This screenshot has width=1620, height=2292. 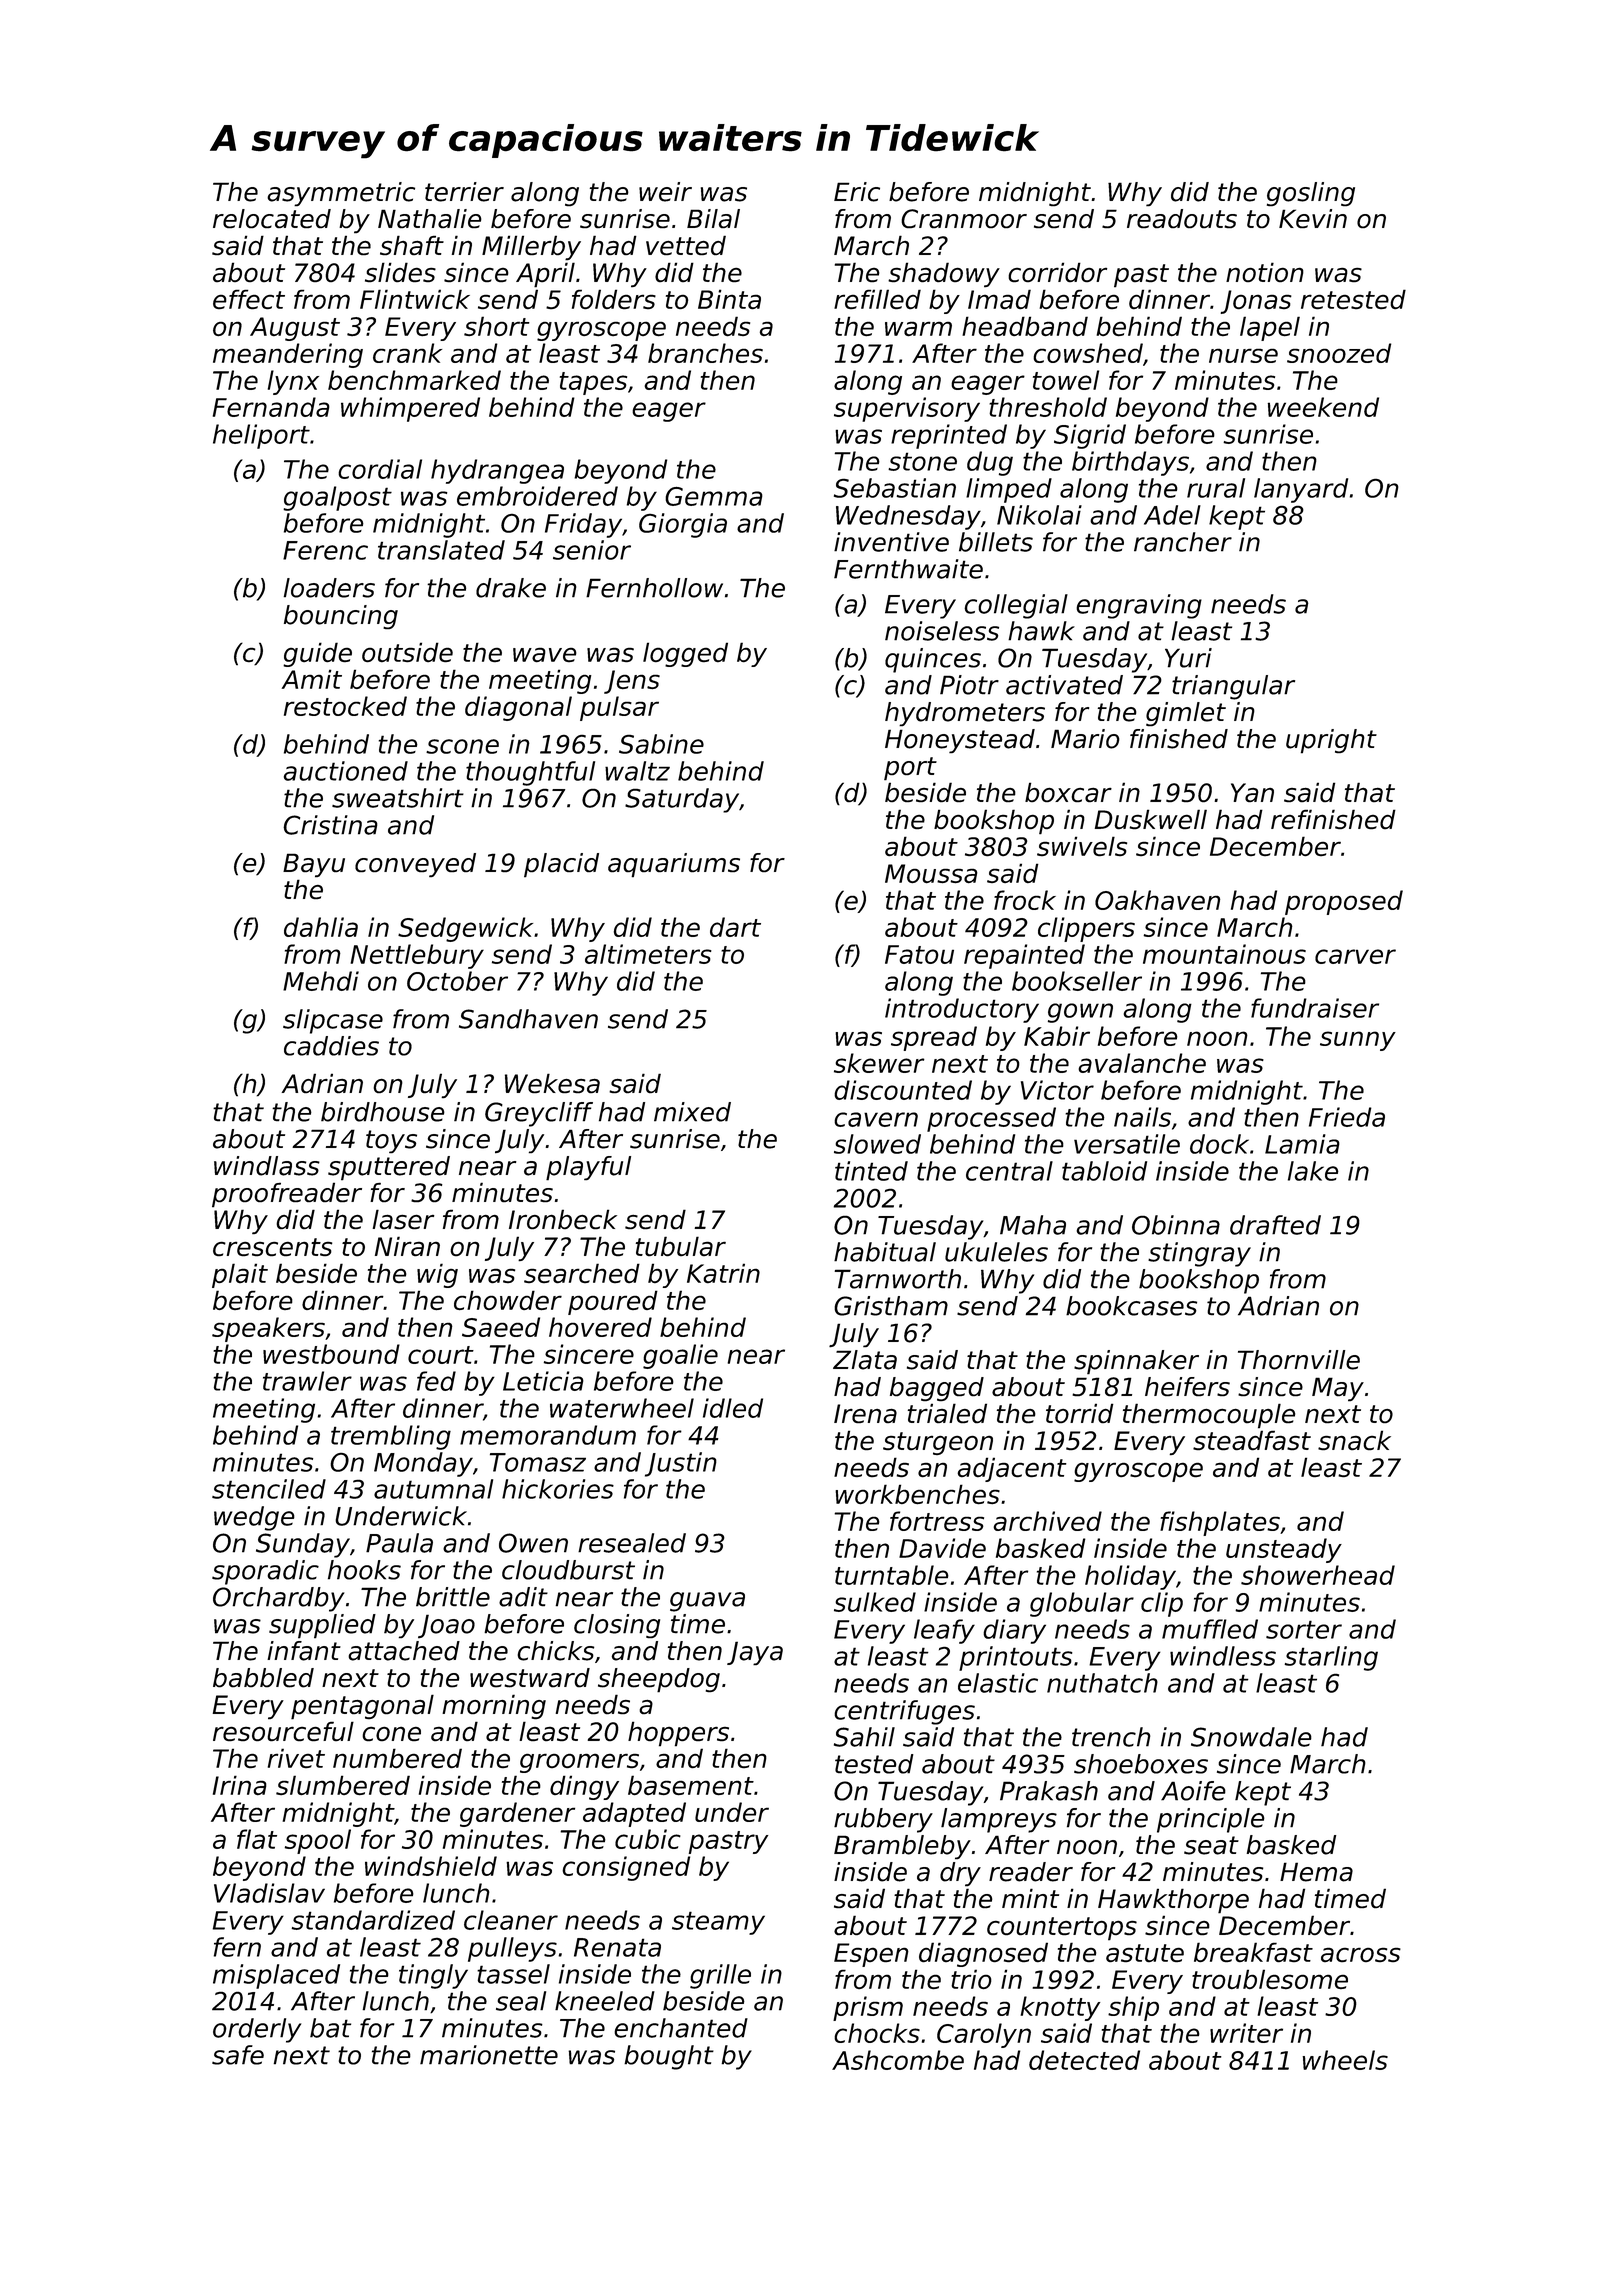 I want to click on bagged, so click(x=937, y=1389).
